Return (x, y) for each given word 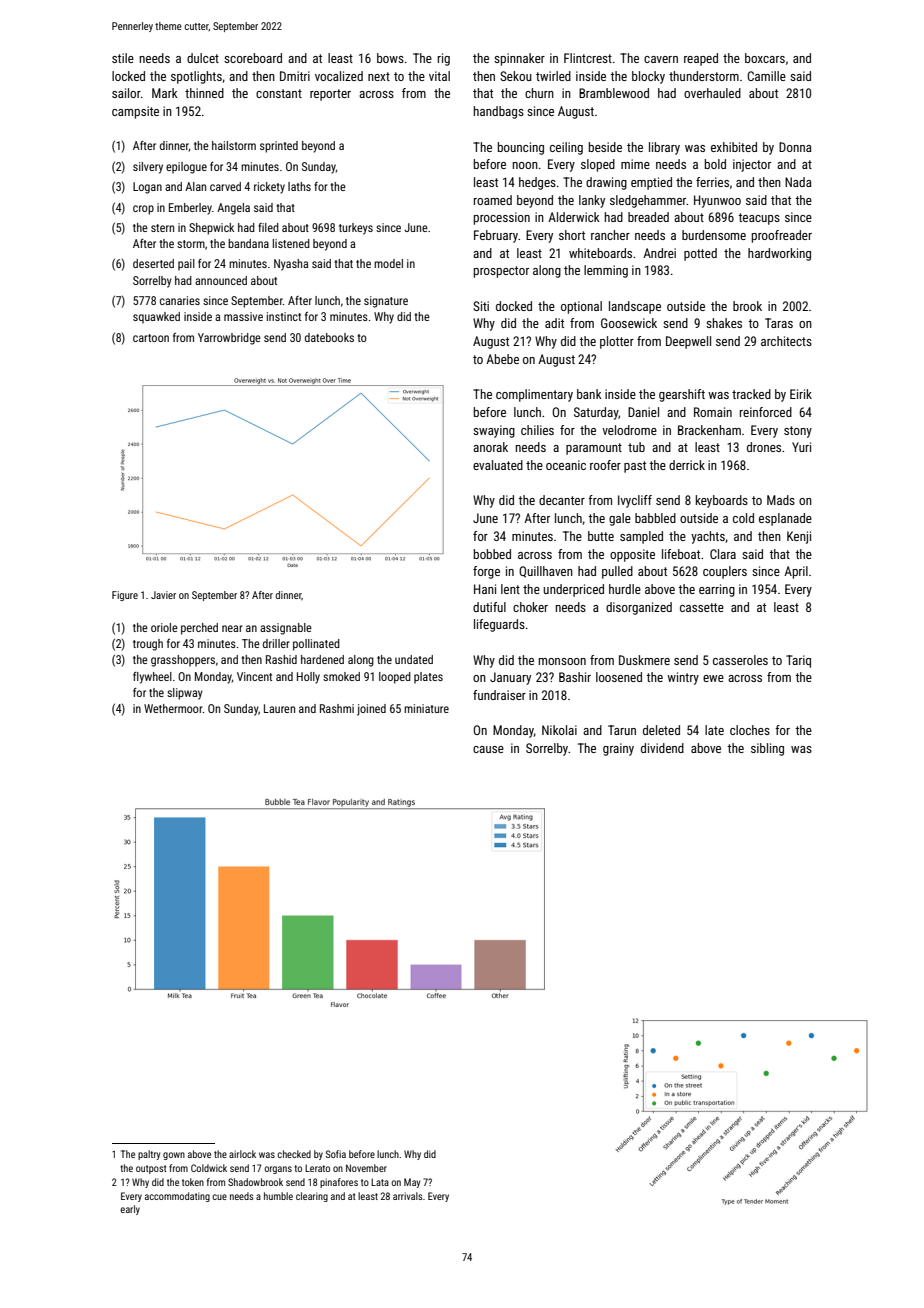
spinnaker (519, 59)
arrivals (408, 1196)
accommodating (177, 1197)
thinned (204, 93)
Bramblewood (614, 93)
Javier (163, 595)
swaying (494, 431)
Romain (713, 412)
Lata (380, 1182)
